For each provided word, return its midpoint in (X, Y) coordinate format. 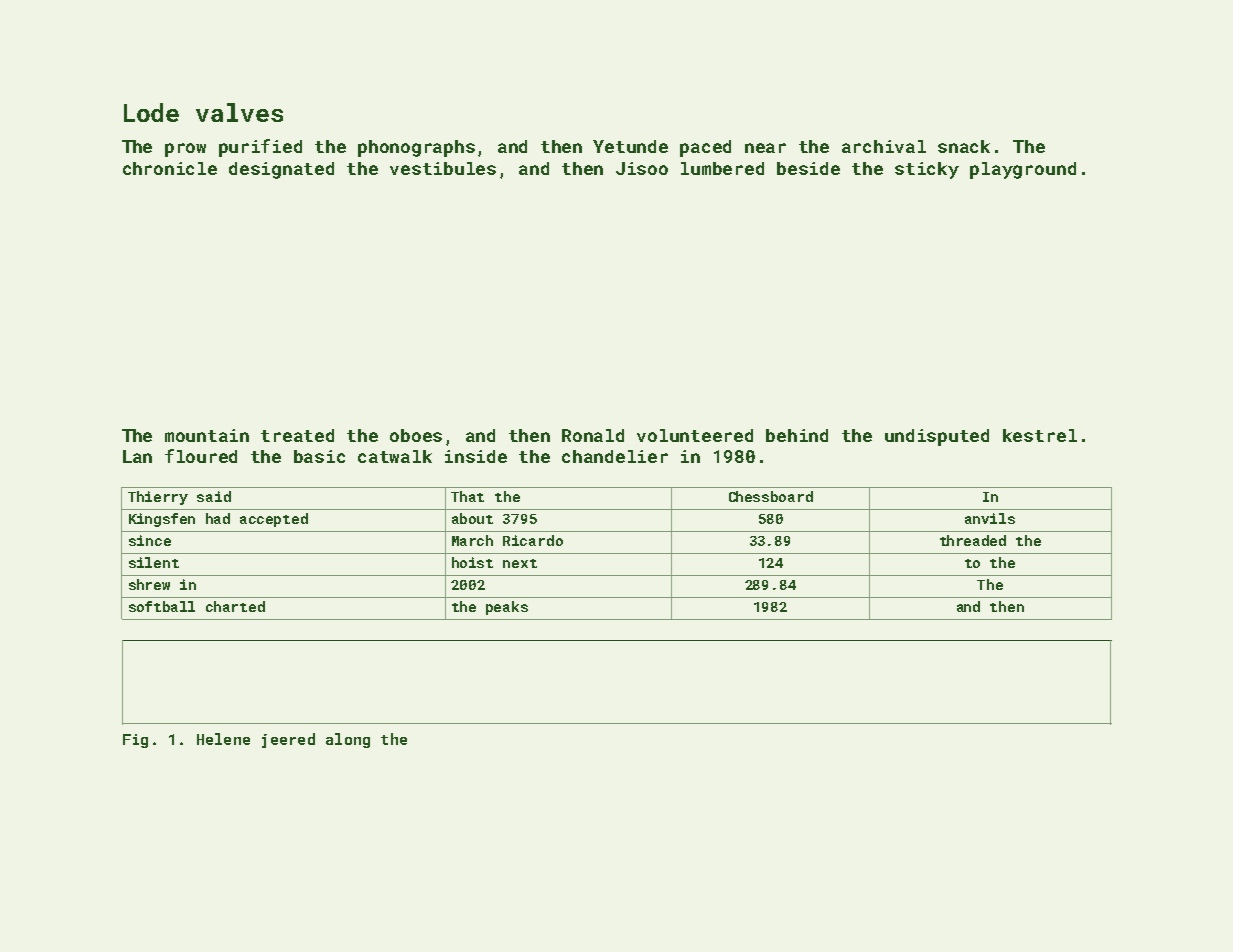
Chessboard (771, 496)
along (348, 740)
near (765, 148)
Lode (151, 112)
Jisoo (642, 168)
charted (235, 606)
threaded (973, 540)
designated (281, 170)
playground (1023, 170)
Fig (135, 741)
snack (964, 146)
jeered (288, 740)
